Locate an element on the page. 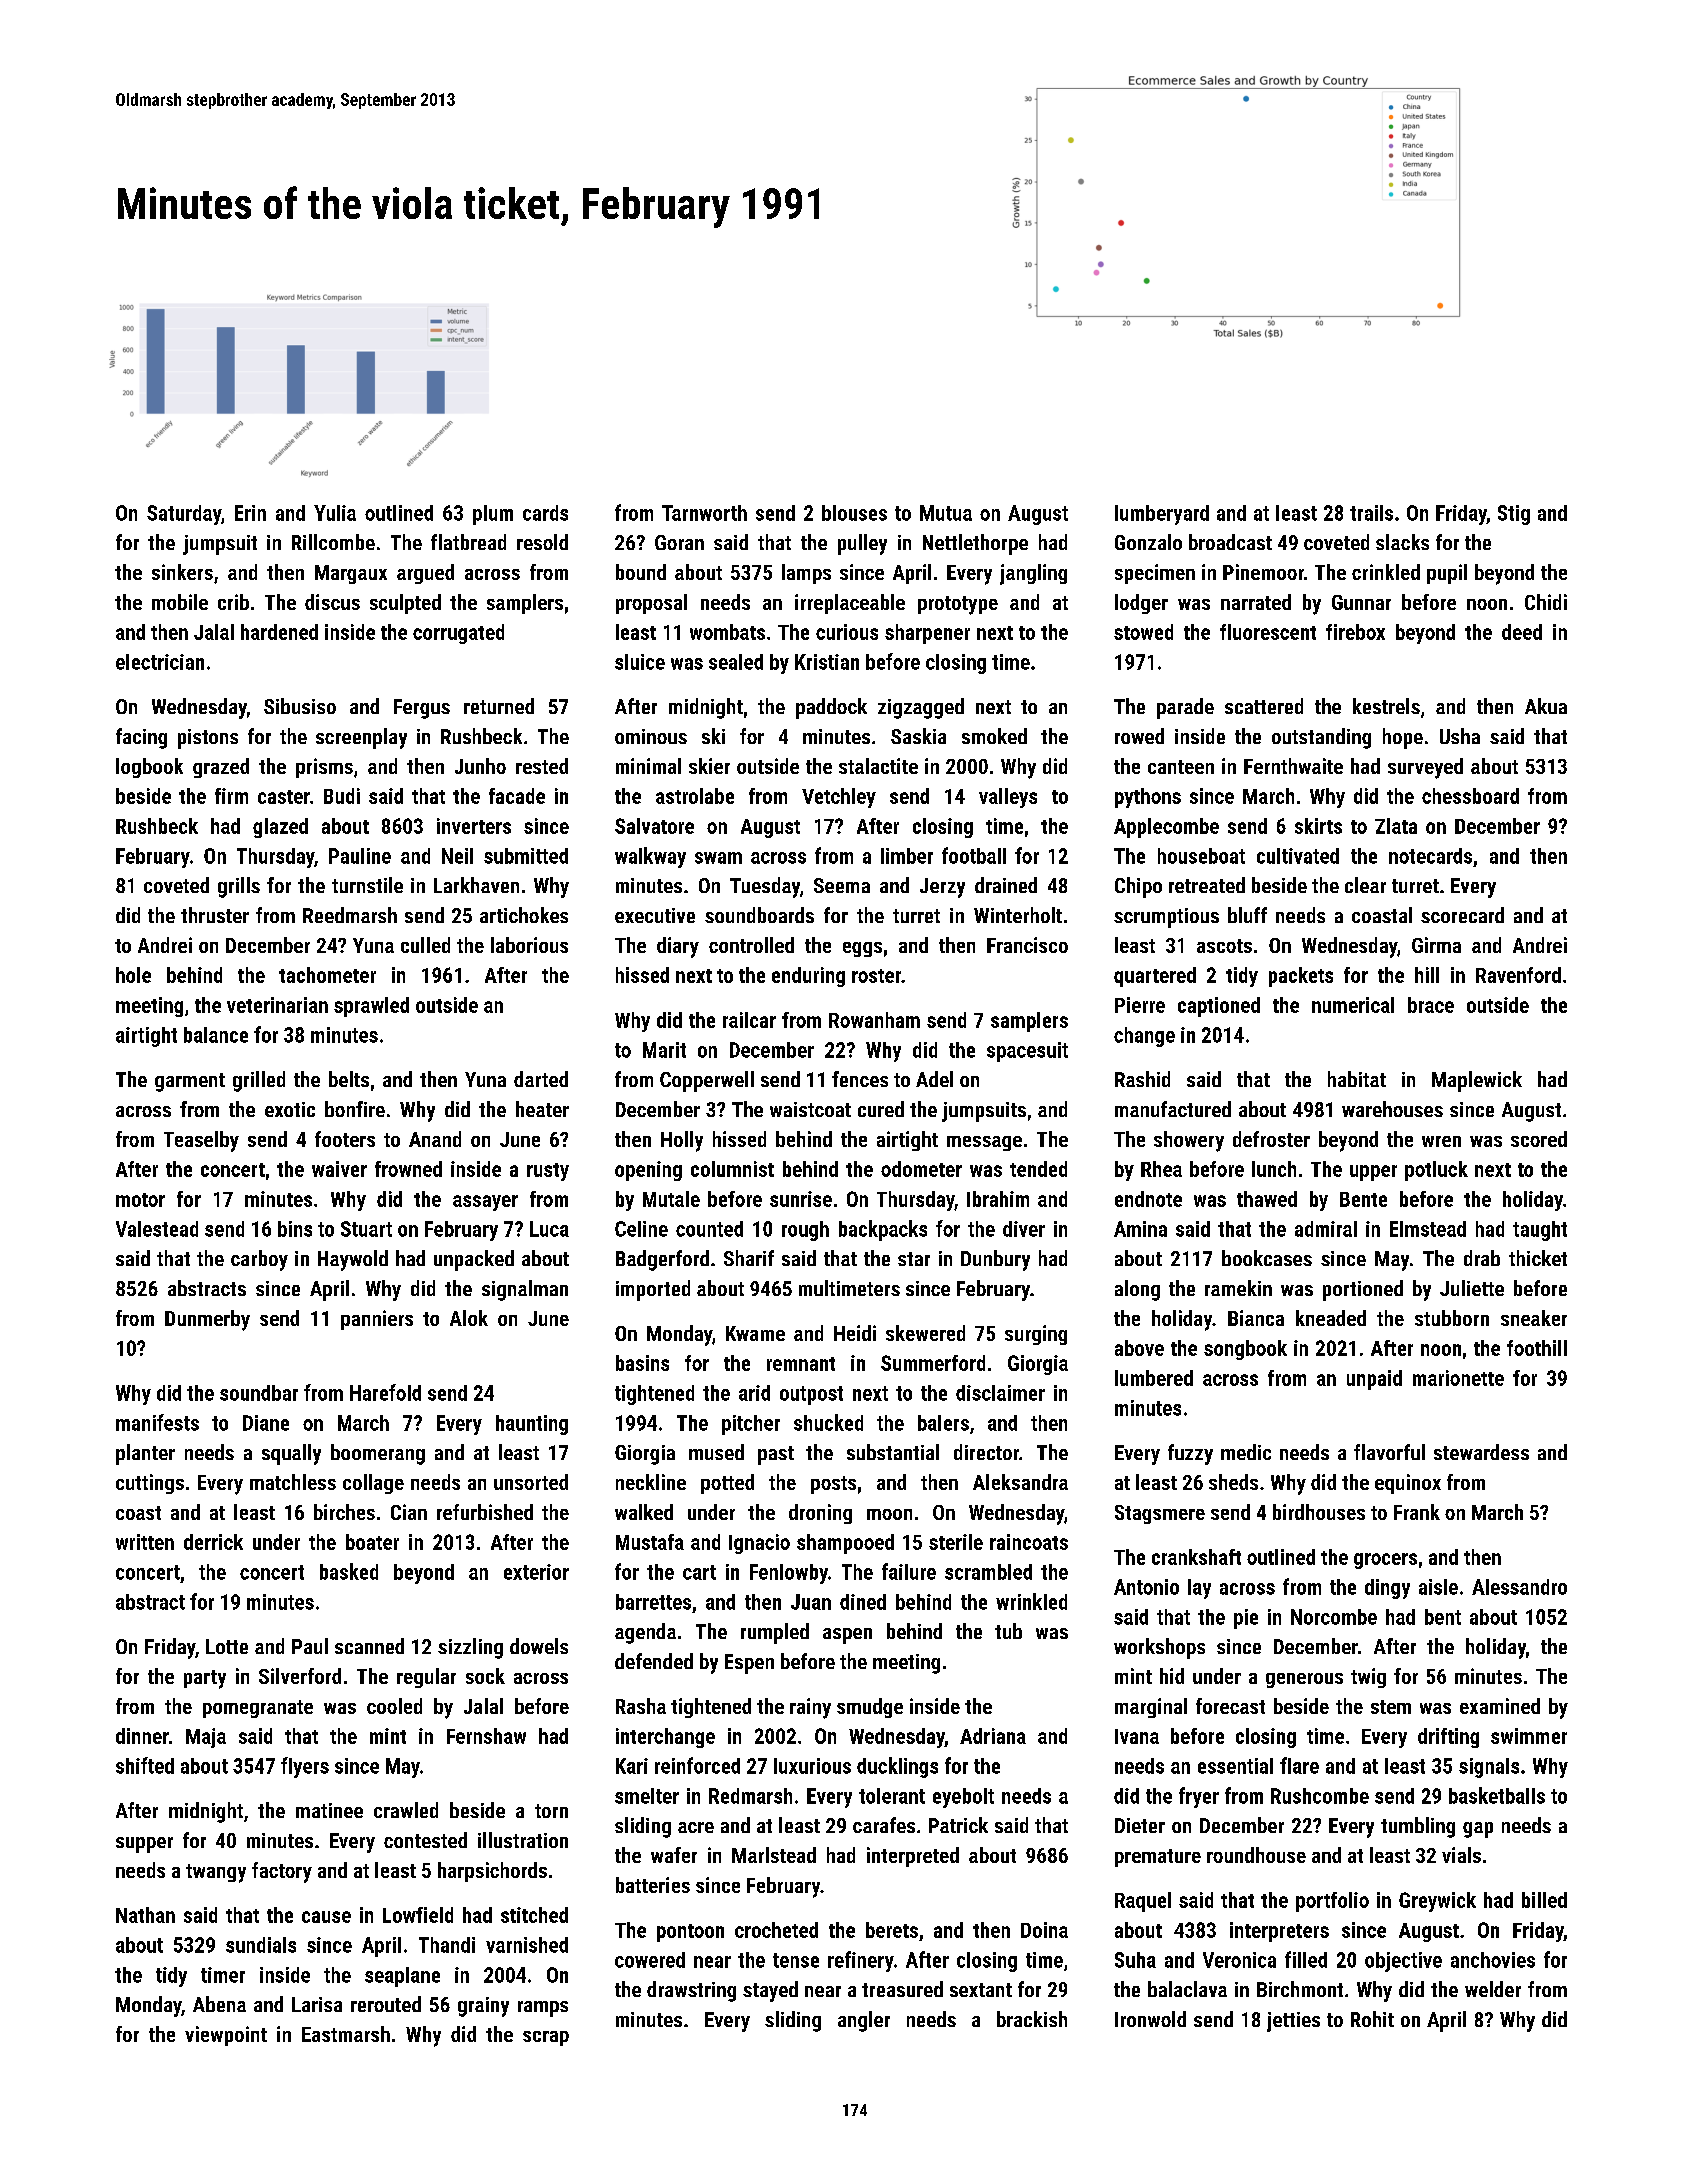  corrugated is located at coordinates (458, 634).
